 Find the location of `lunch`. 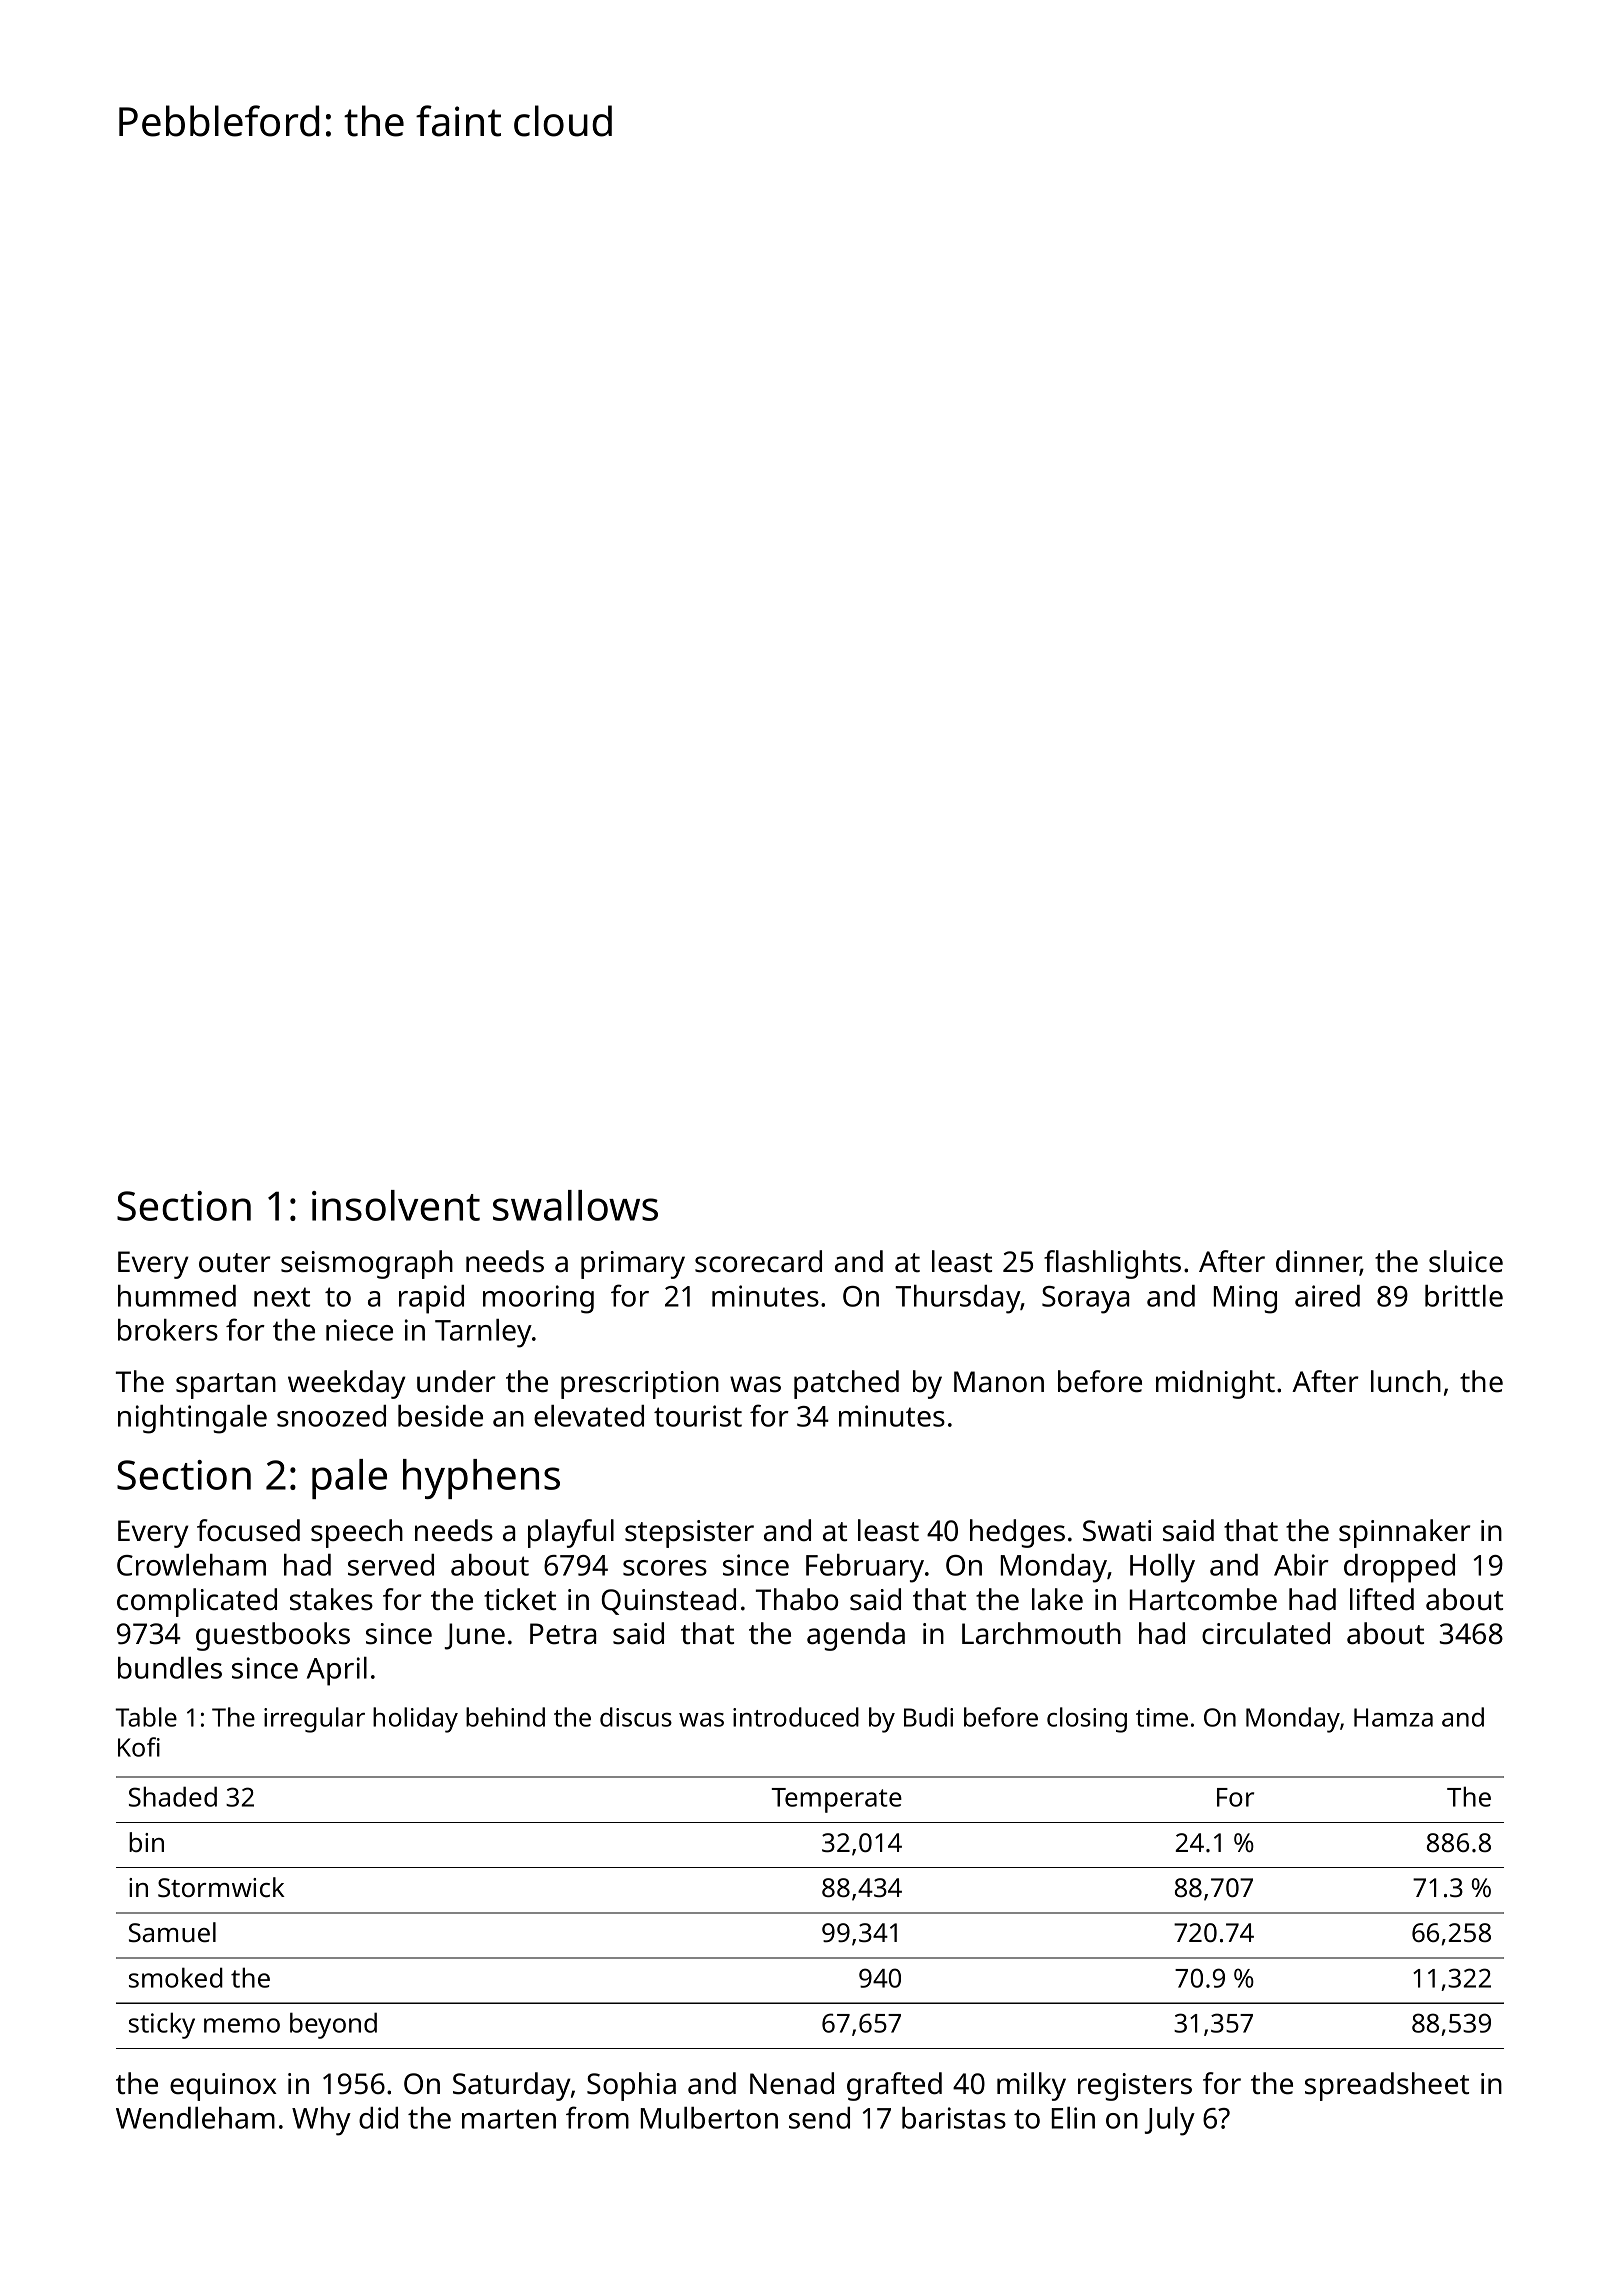

lunch is located at coordinates (1406, 1381).
